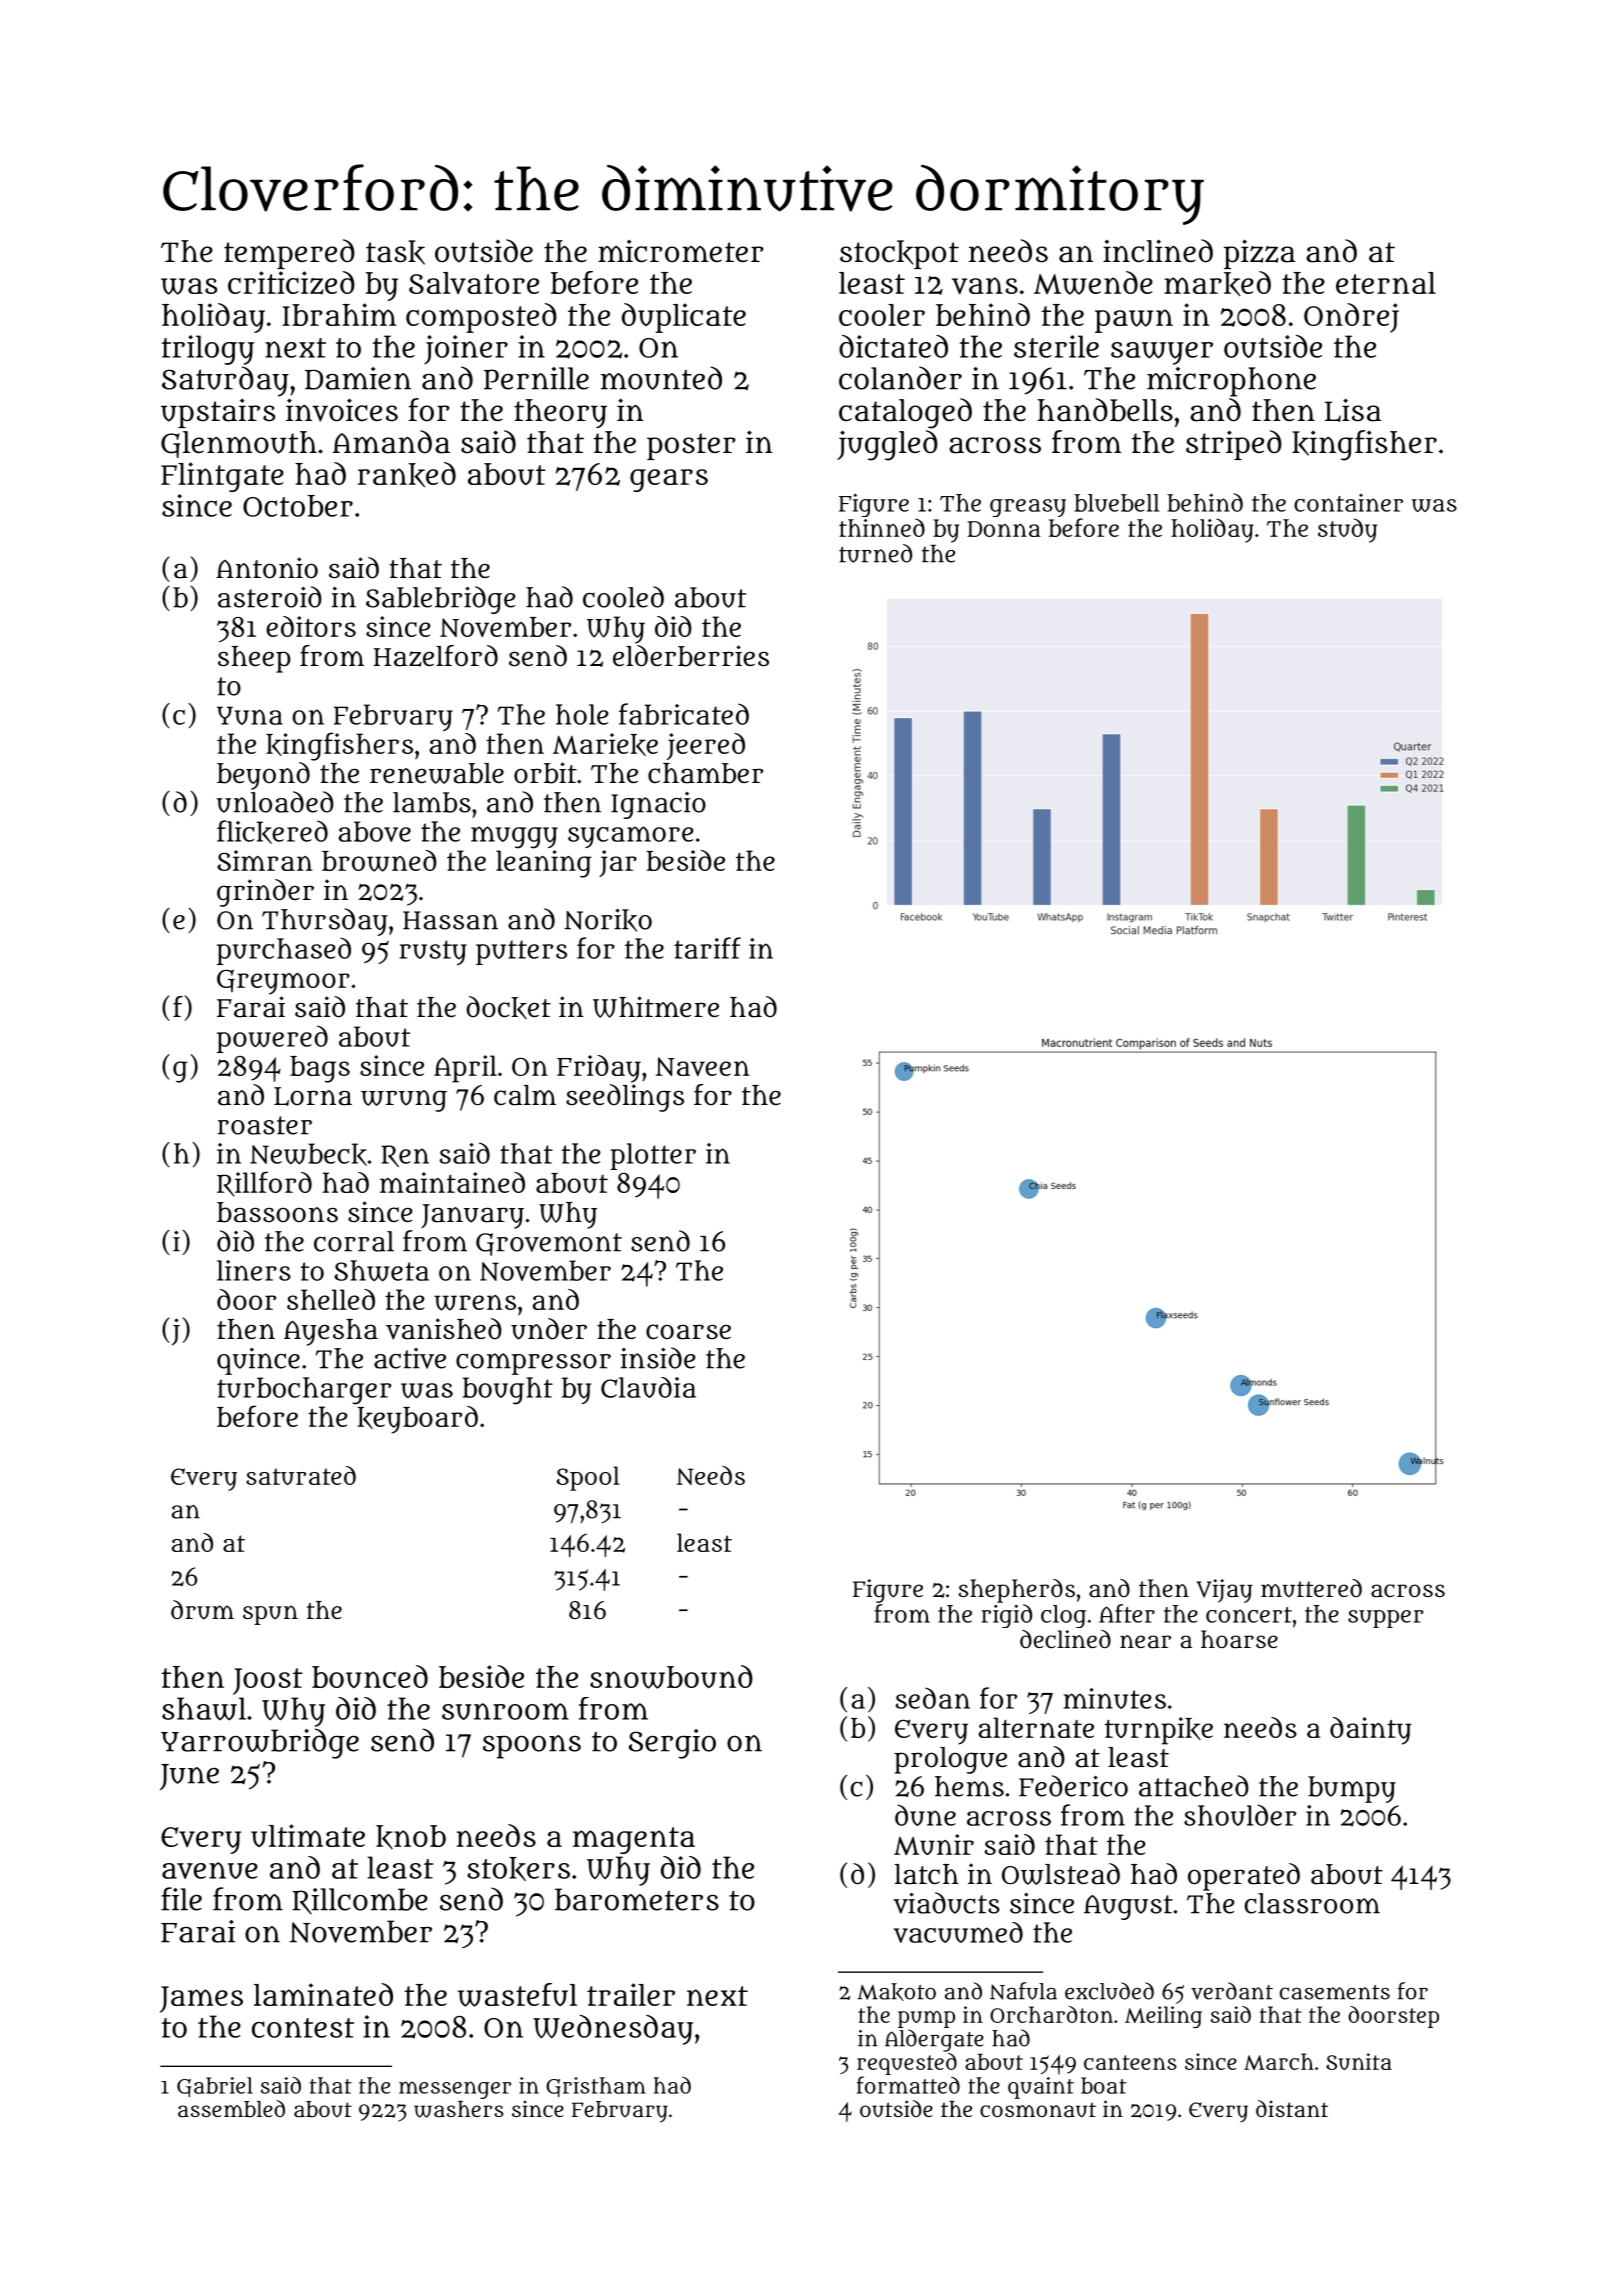 The image size is (1620, 2292). Describe the element at coordinates (1351, 318) in the screenshot. I see `Ondrej` at that location.
